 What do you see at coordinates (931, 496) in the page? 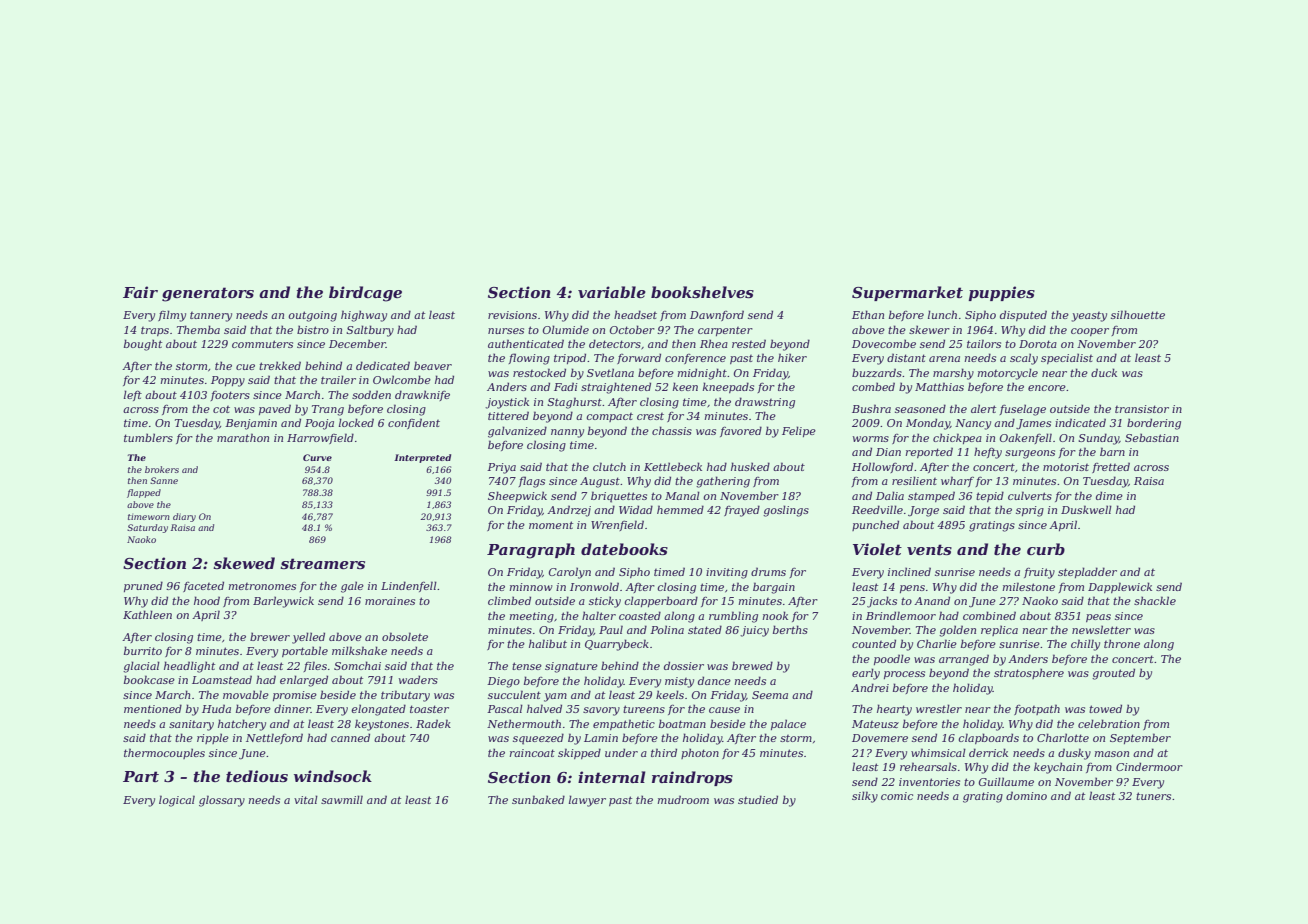
I see `stamped` at bounding box center [931, 496].
